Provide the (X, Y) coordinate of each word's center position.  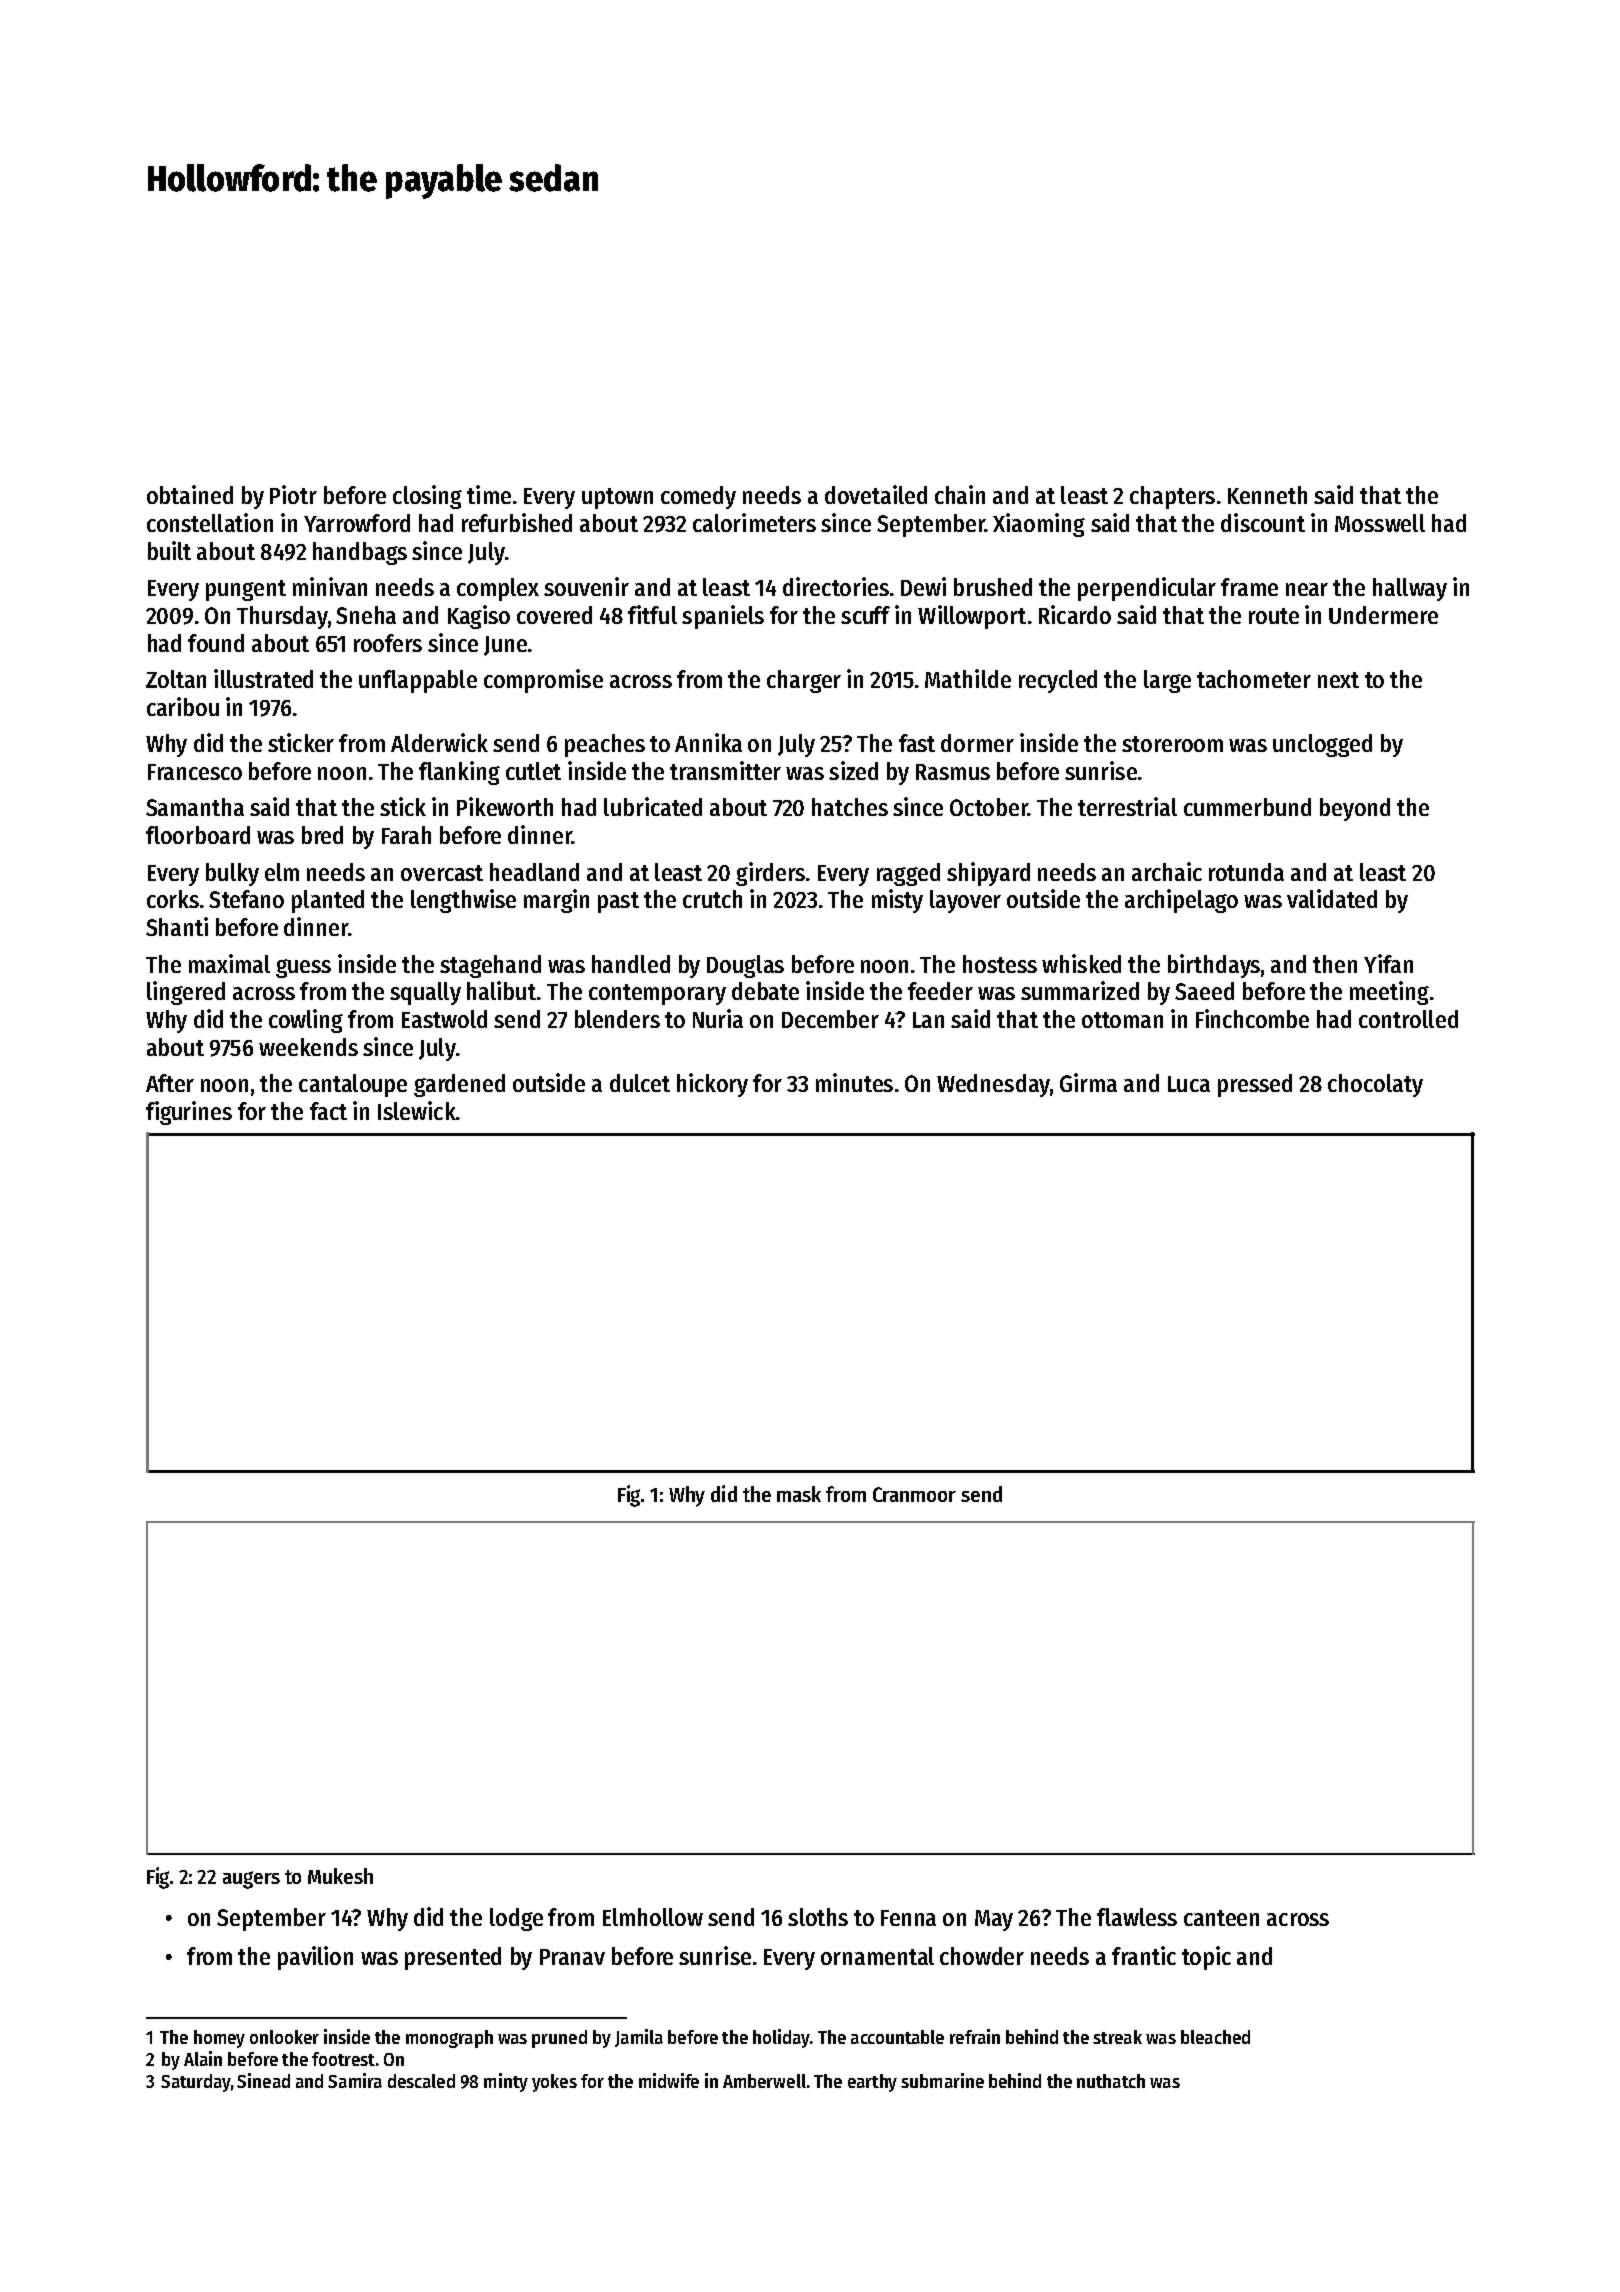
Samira (355, 2080)
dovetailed (876, 494)
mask (799, 1494)
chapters (1172, 497)
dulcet (640, 1083)
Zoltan (176, 679)
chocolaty (1375, 1085)
